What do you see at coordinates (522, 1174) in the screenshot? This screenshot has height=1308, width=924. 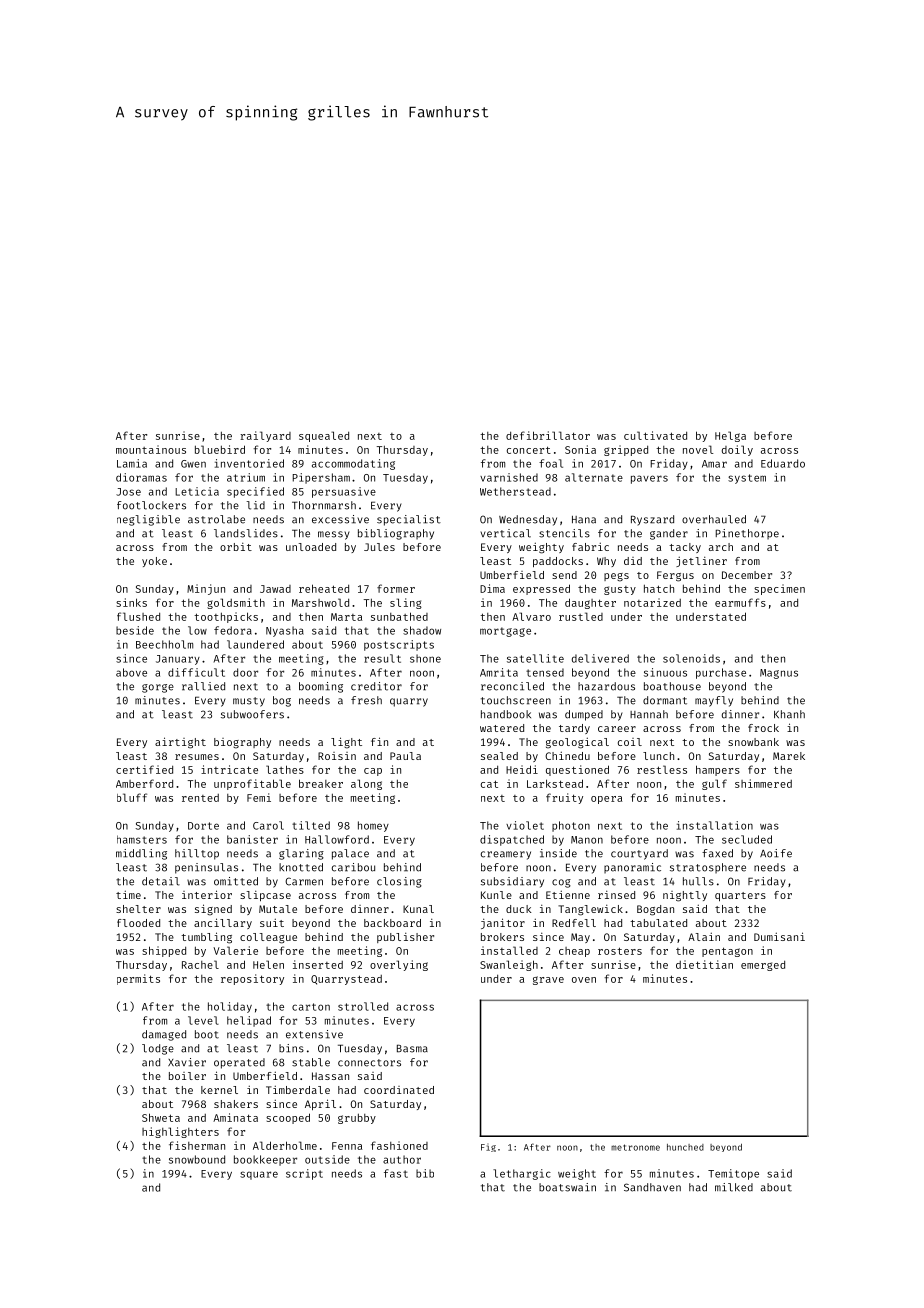 I see `lethargic` at bounding box center [522, 1174].
